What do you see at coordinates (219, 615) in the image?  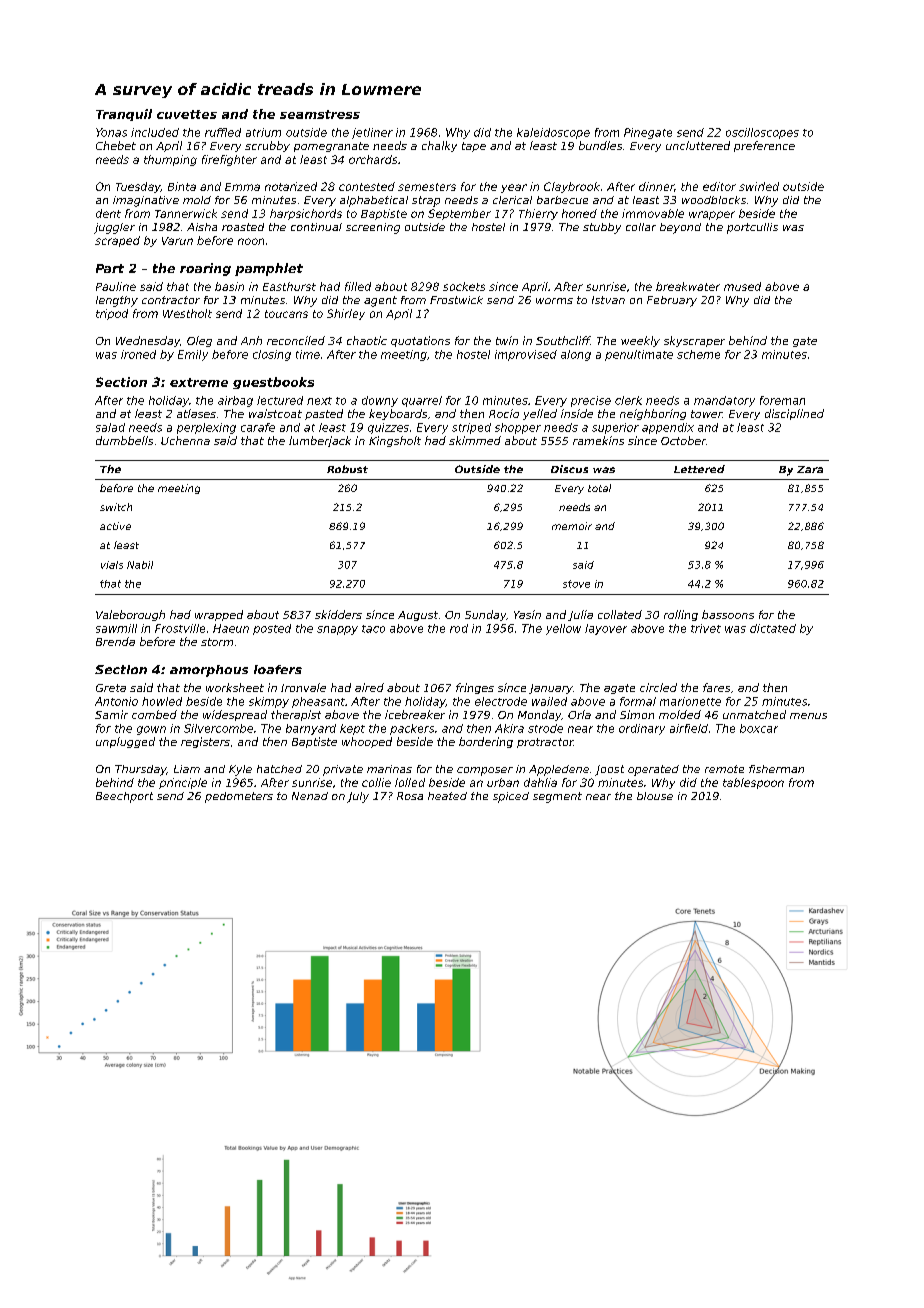 I see `wrapped` at bounding box center [219, 615].
